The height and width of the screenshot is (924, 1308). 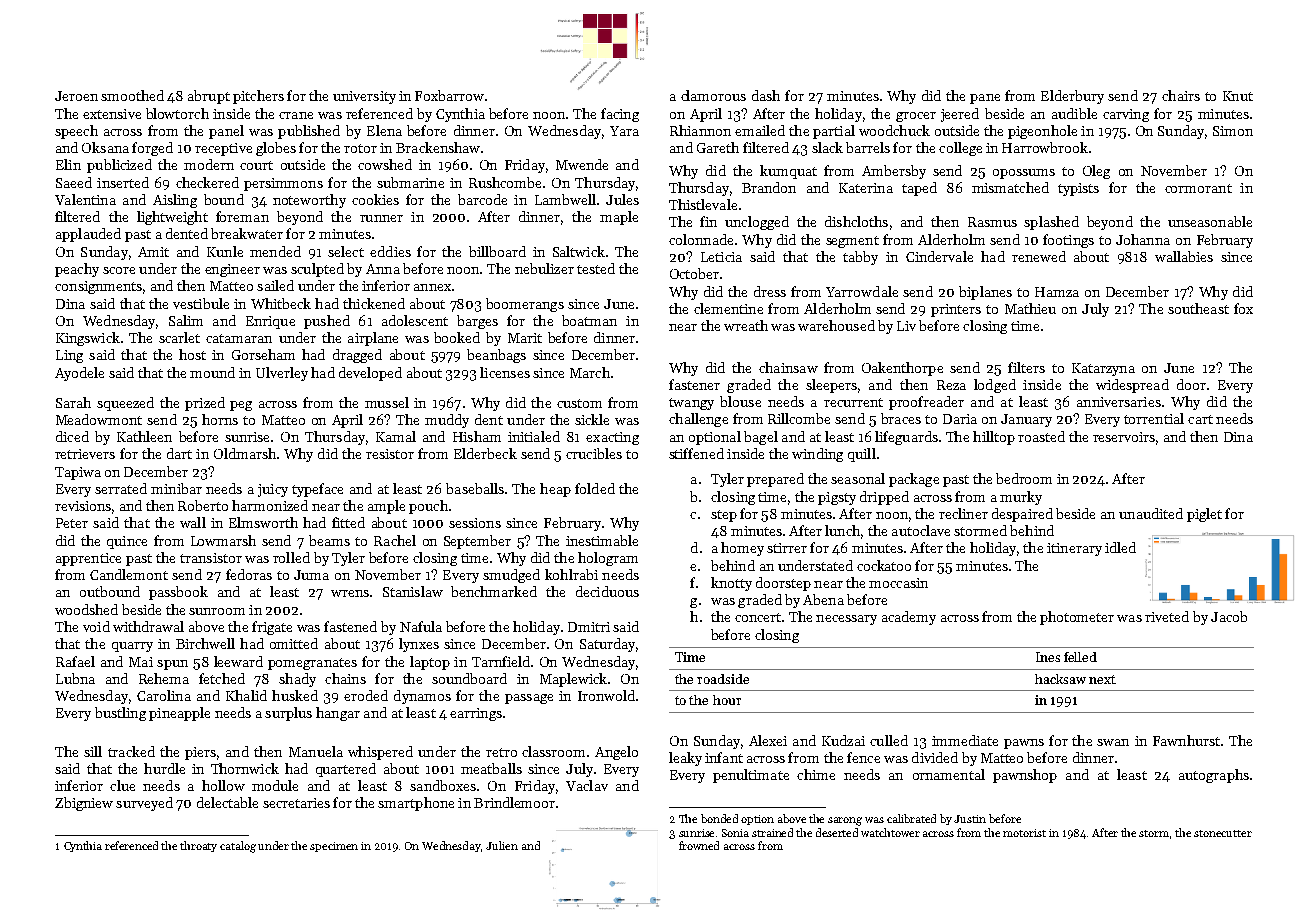 I want to click on roasted, so click(x=1041, y=436).
